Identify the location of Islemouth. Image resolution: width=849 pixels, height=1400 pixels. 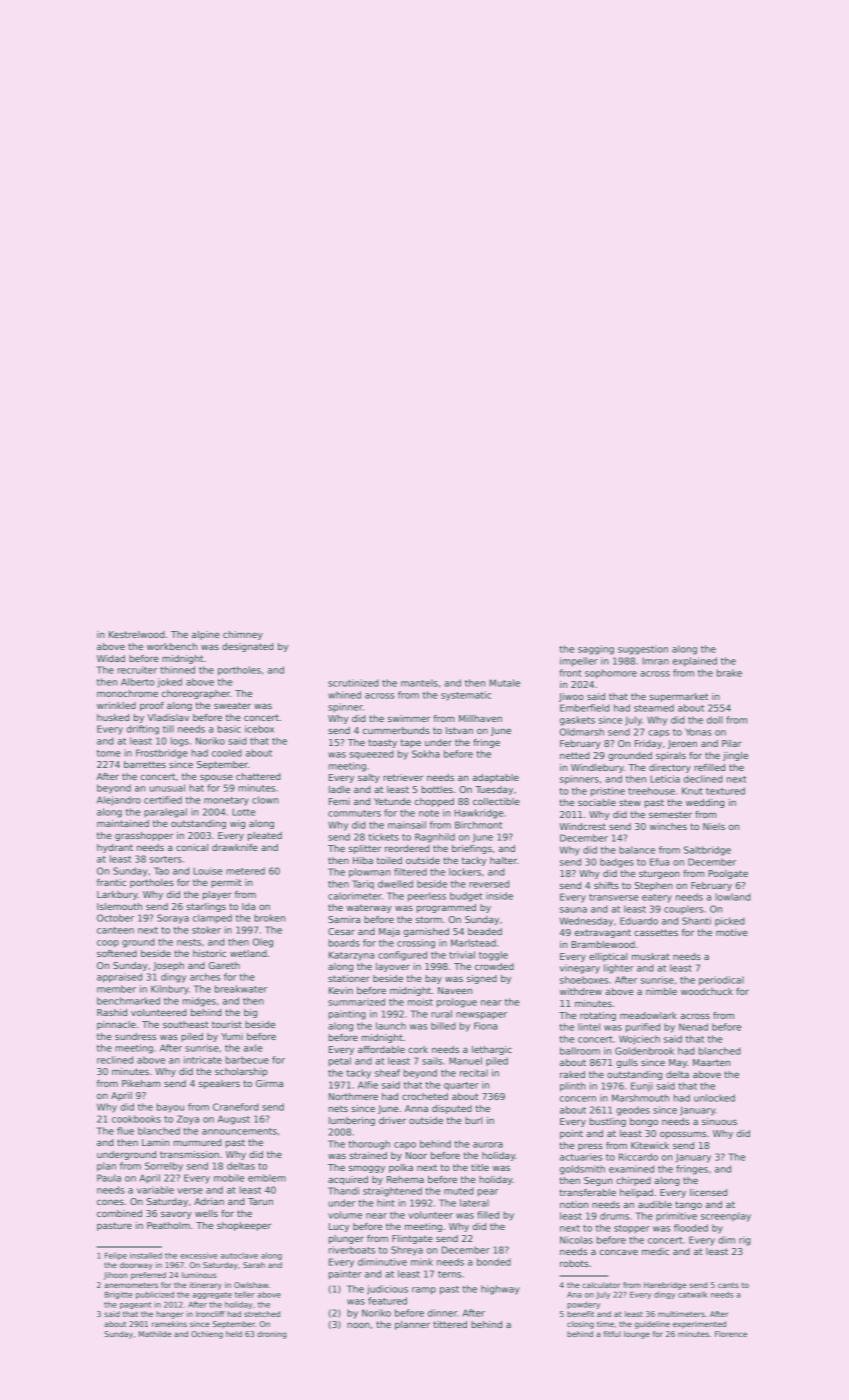
(119, 906).
